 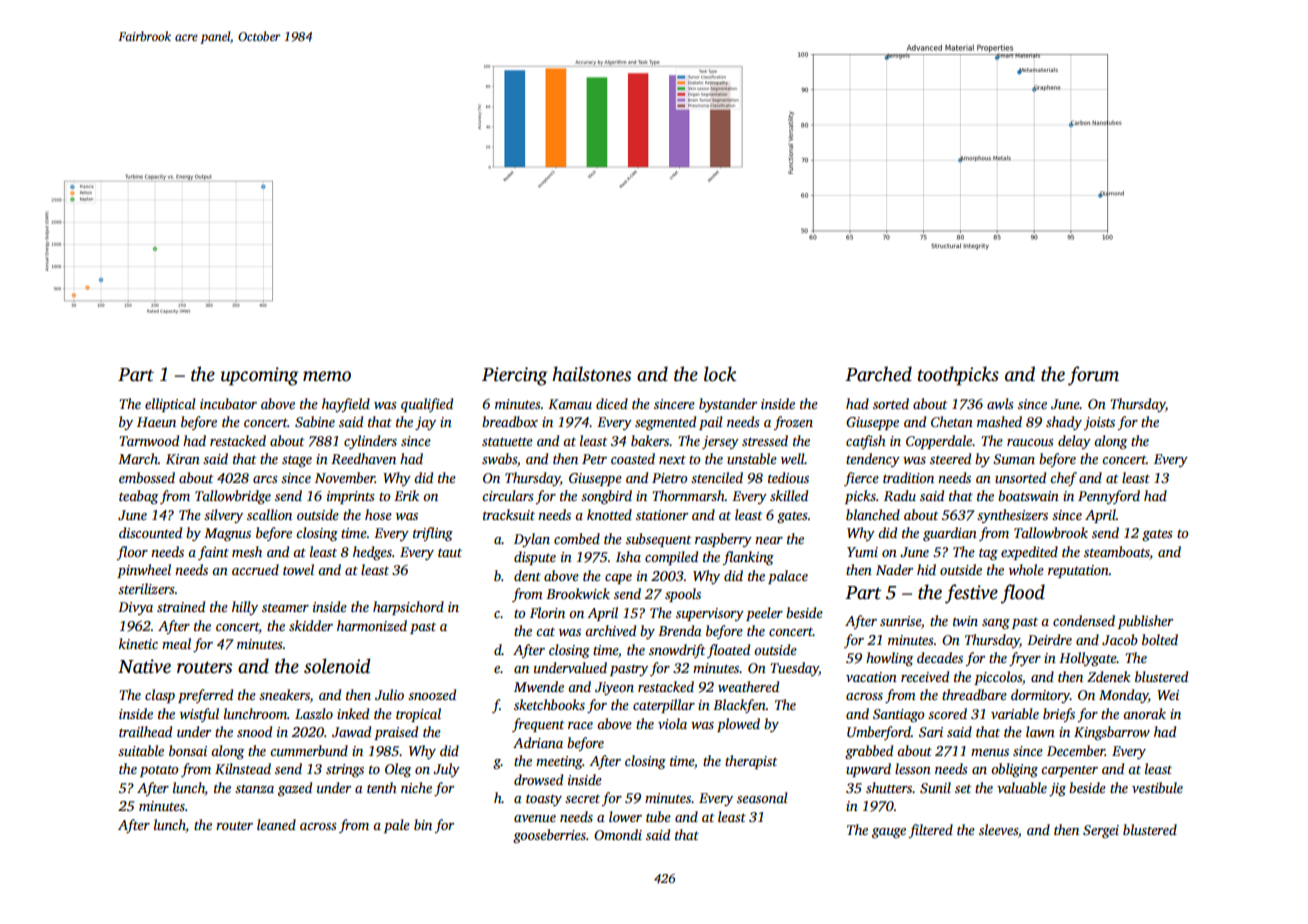 What do you see at coordinates (532, 540) in the screenshot?
I see `Dylan` at bounding box center [532, 540].
